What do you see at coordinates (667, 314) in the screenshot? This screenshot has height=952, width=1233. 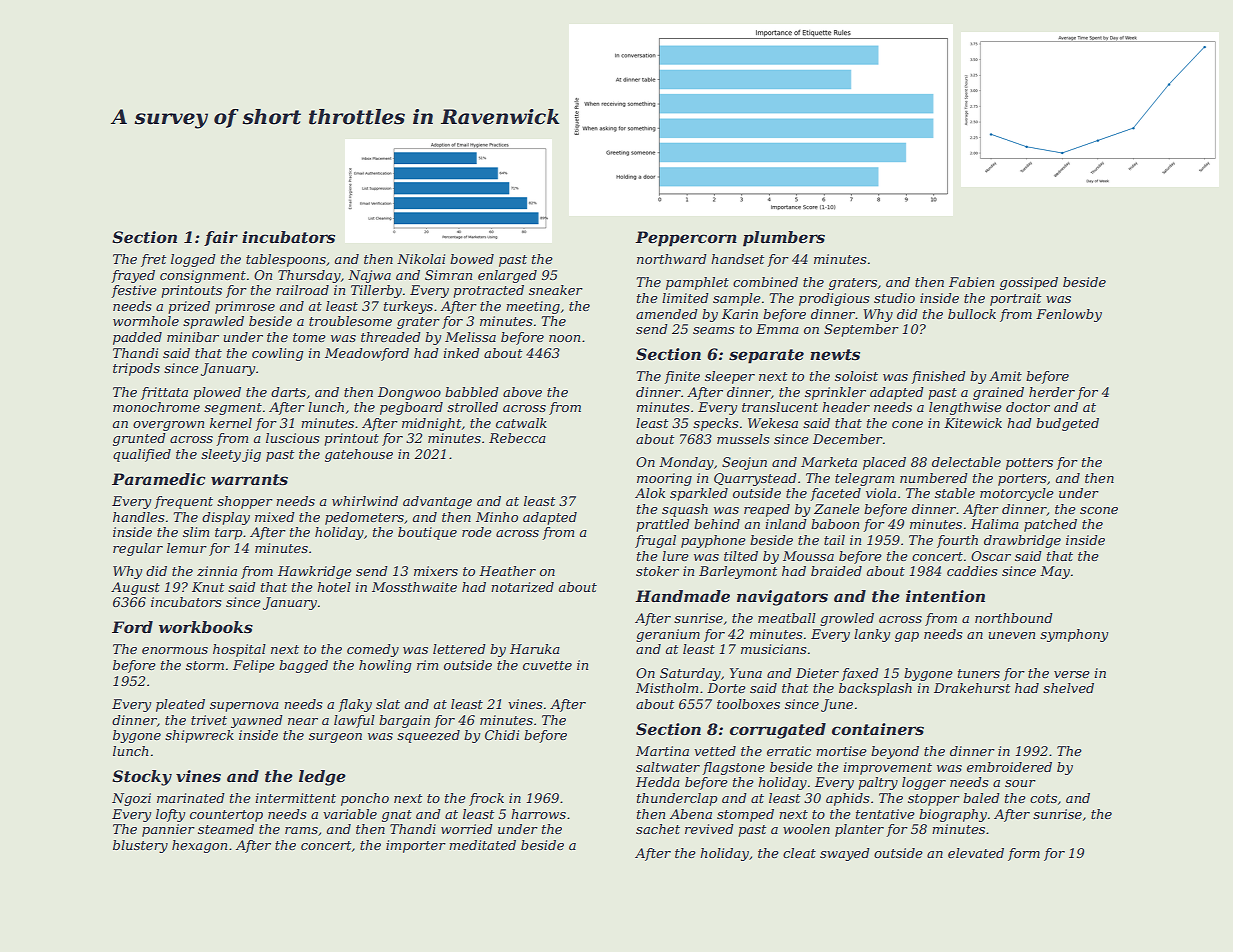 I see `amended` at bounding box center [667, 314].
